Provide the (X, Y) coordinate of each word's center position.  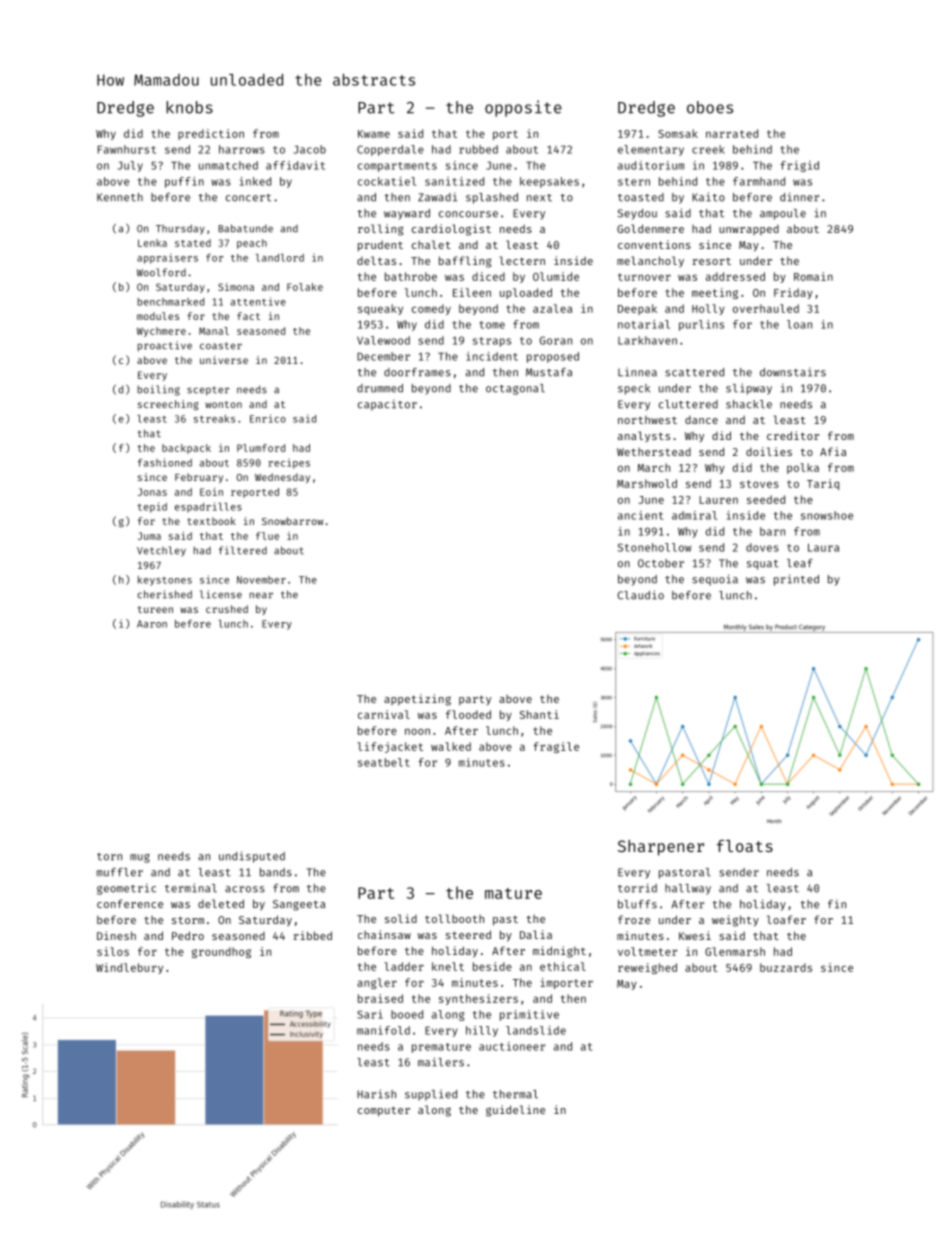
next (539, 198)
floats (745, 846)
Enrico (268, 418)
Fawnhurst (127, 149)
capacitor (387, 405)
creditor (793, 435)
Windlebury (129, 968)
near (261, 595)
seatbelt (384, 762)
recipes (289, 463)
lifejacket (390, 747)
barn (772, 531)
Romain (813, 276)
